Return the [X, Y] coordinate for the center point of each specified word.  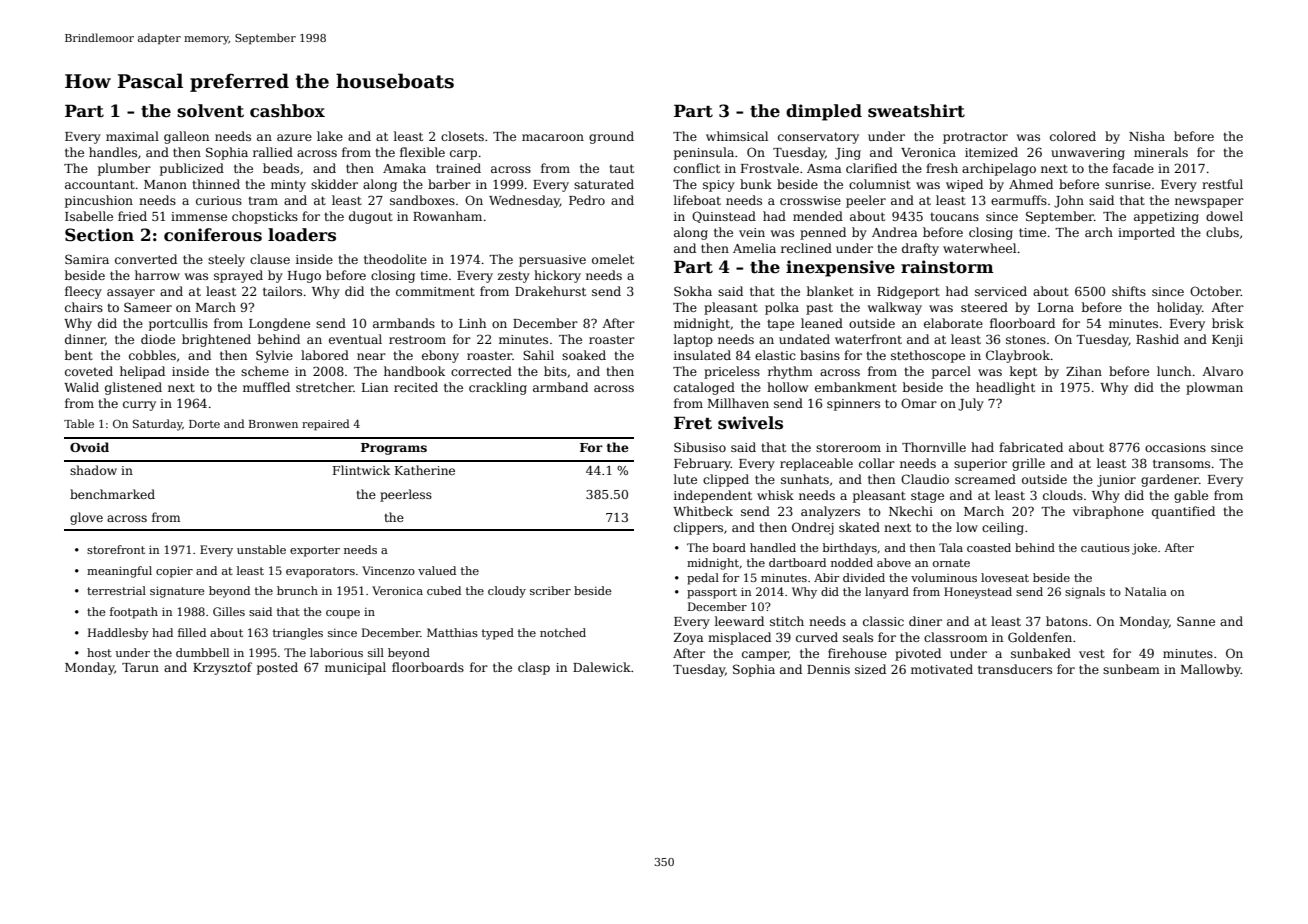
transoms [1181, 463]
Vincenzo [388, 570]
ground [611, 137]
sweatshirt [916, 111]
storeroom [848, 447]
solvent [210, 111]
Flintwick [361, 470]
